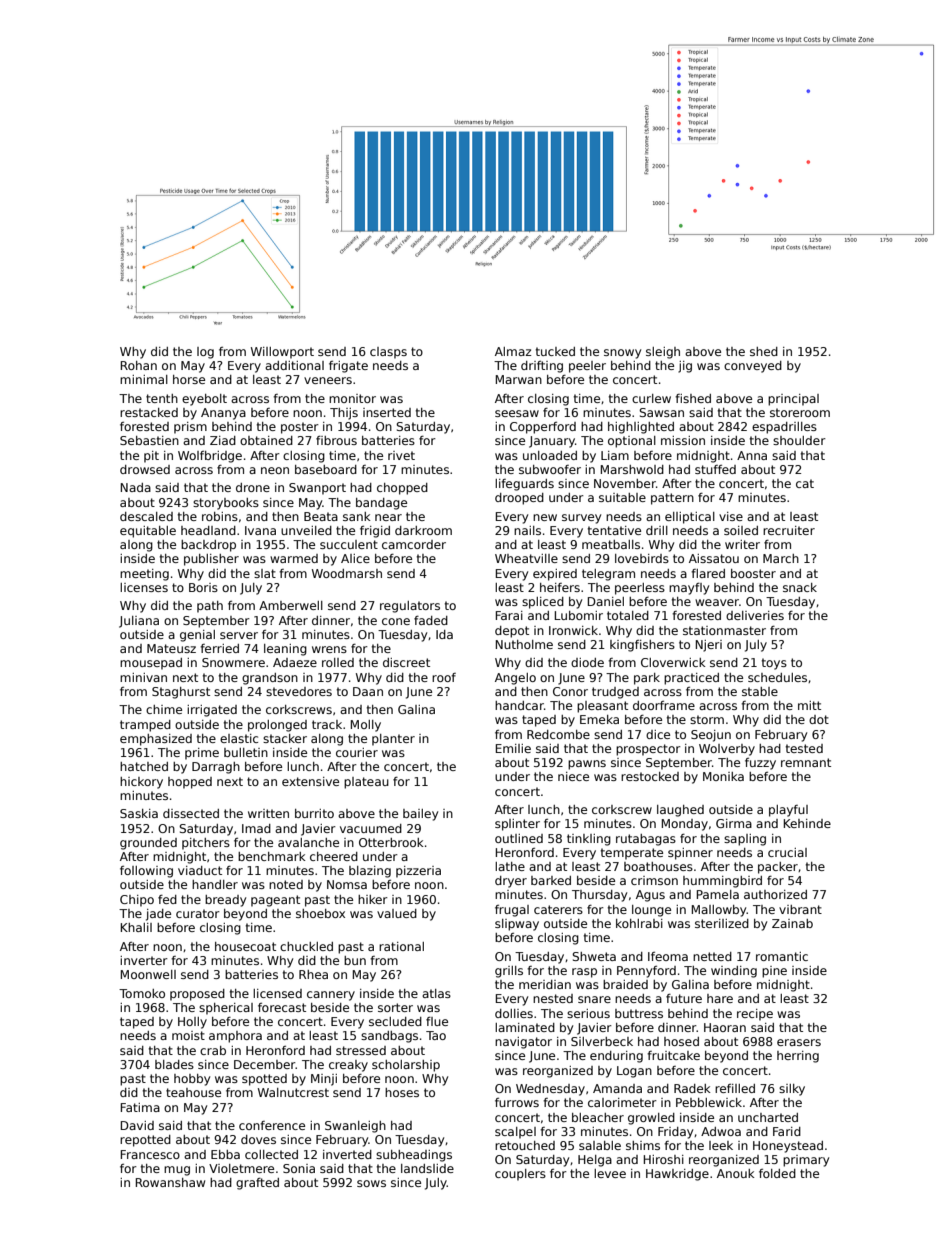  Describe the element at coordinates (414, 1156) in the page. I see `subheadings` at that location.
